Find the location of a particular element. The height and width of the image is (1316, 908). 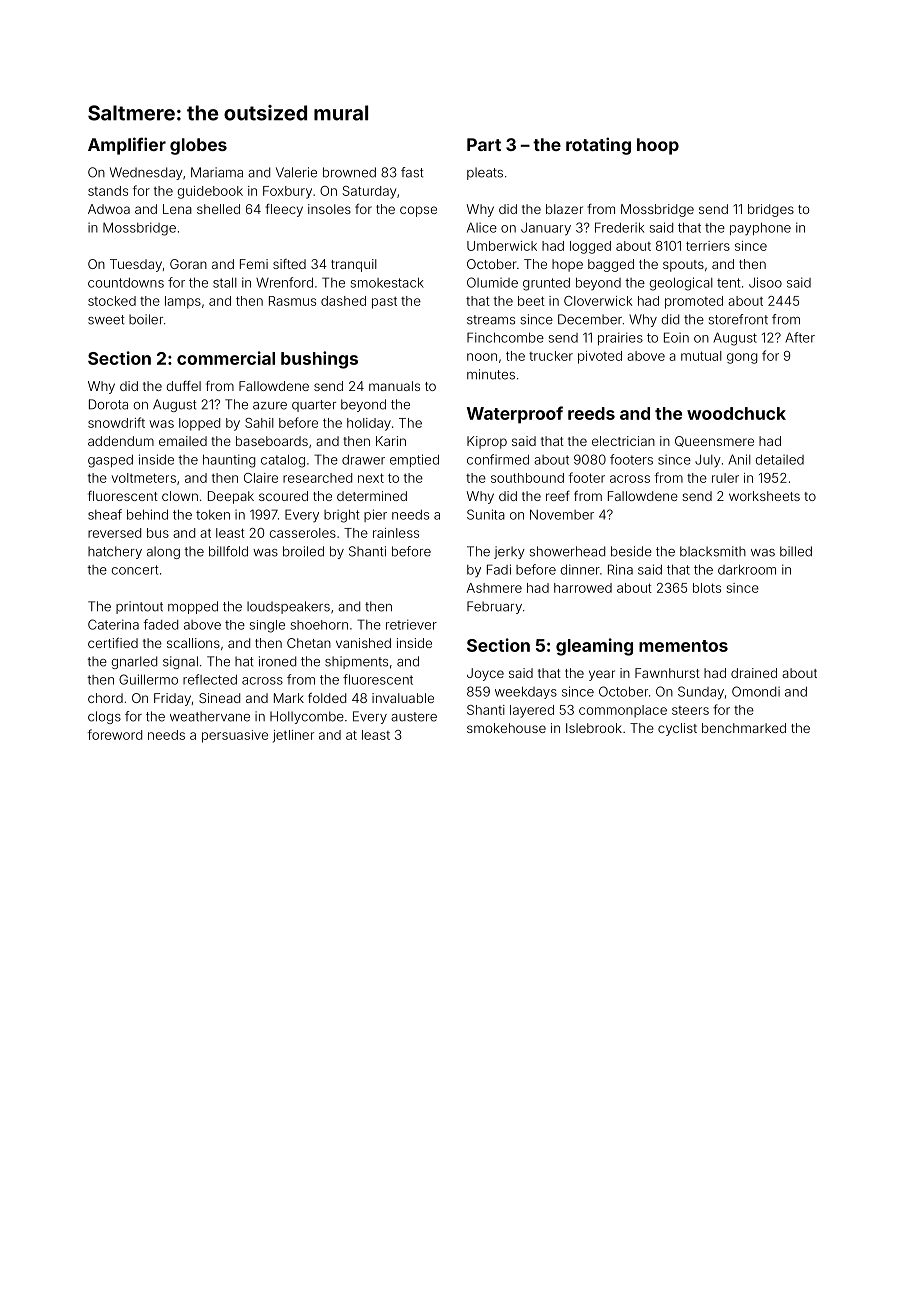

blazer is located at coordinates (564, 209).
